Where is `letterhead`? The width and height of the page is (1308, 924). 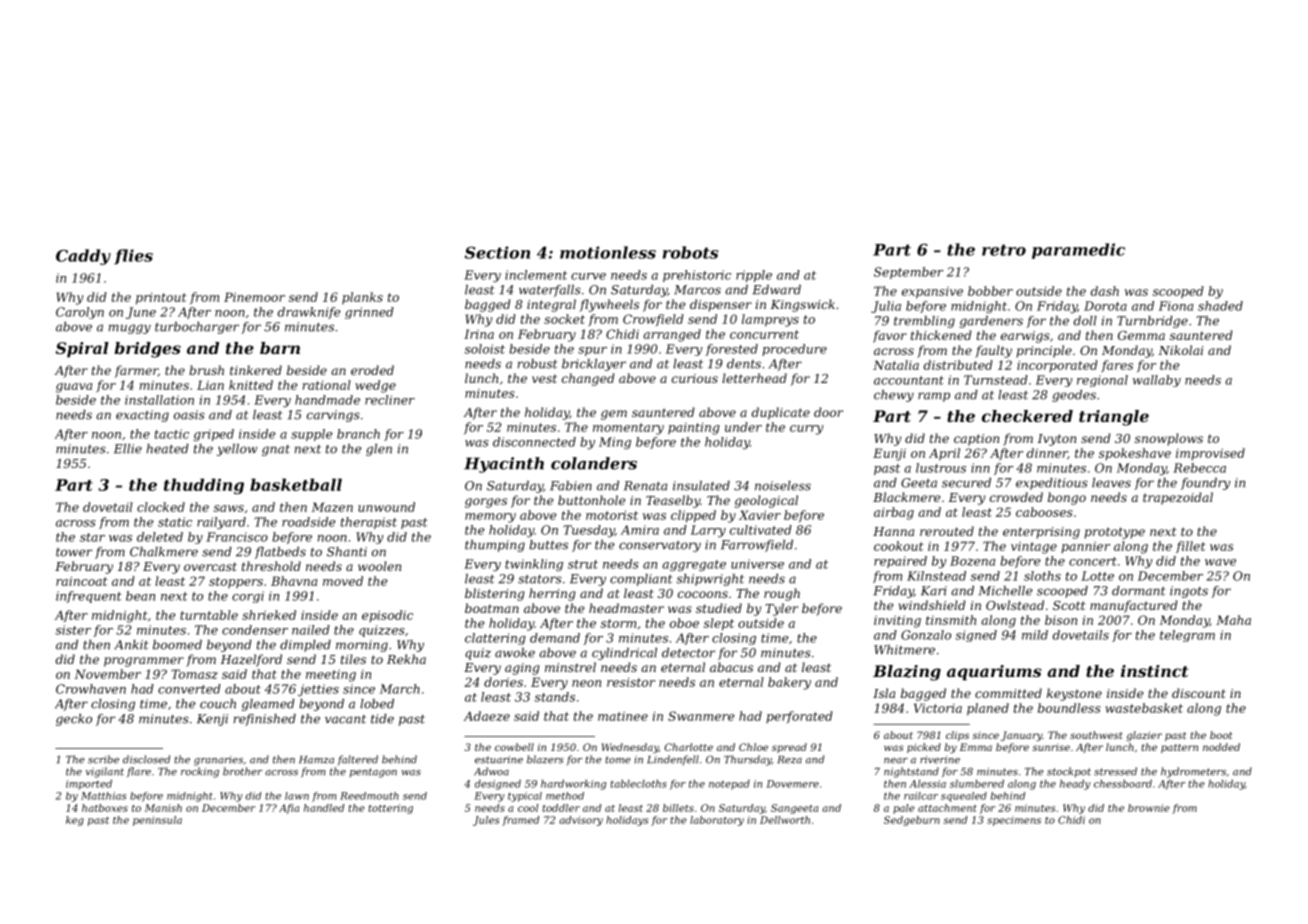
letterhead is located at coordinates (754, 378).
